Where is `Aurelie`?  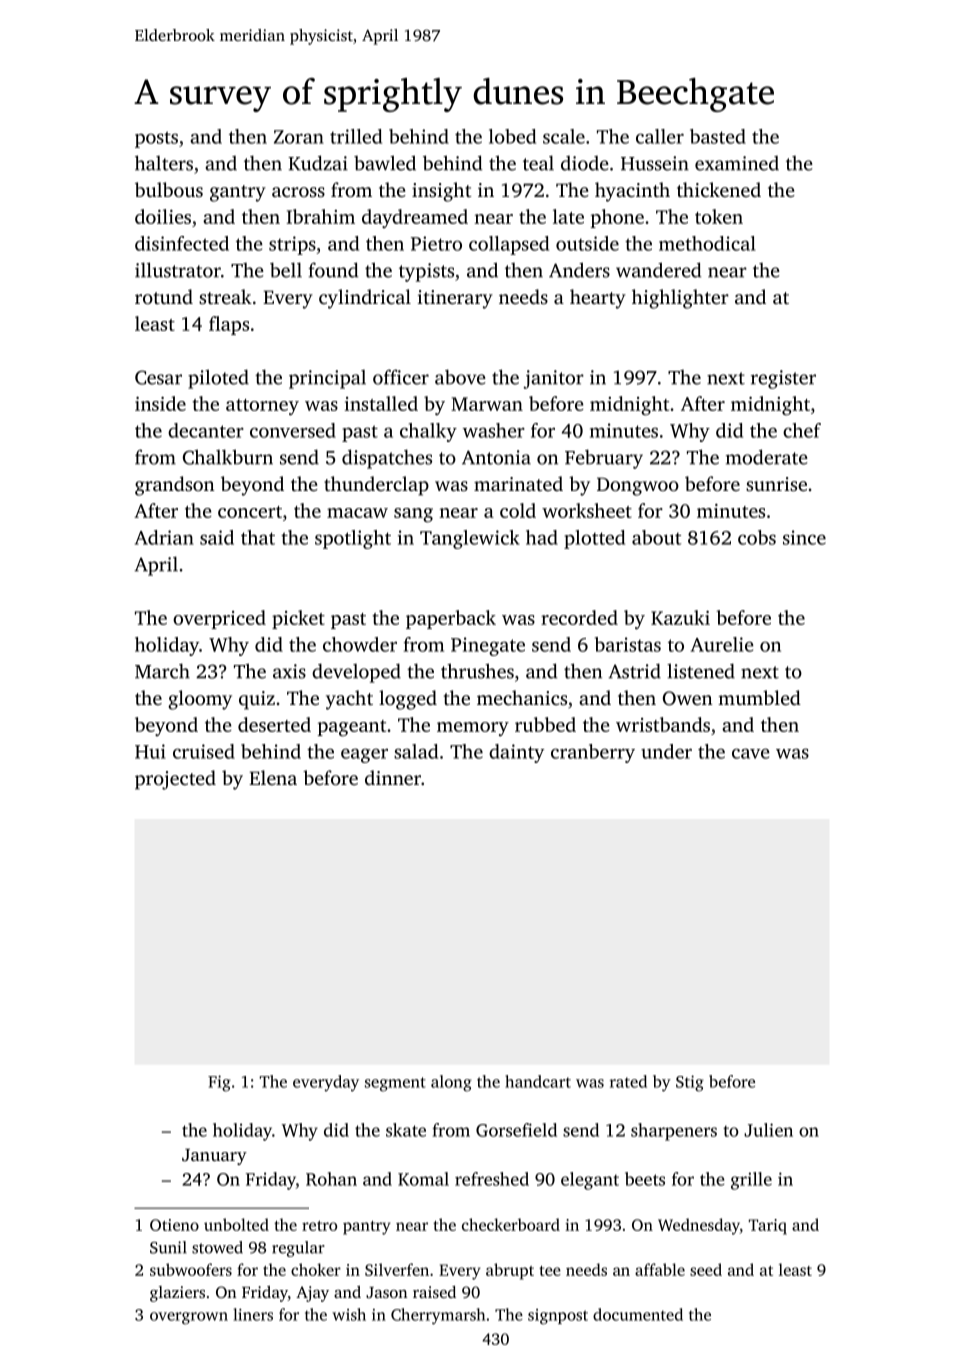
Aurelie is located at coordinates (722, 644).
